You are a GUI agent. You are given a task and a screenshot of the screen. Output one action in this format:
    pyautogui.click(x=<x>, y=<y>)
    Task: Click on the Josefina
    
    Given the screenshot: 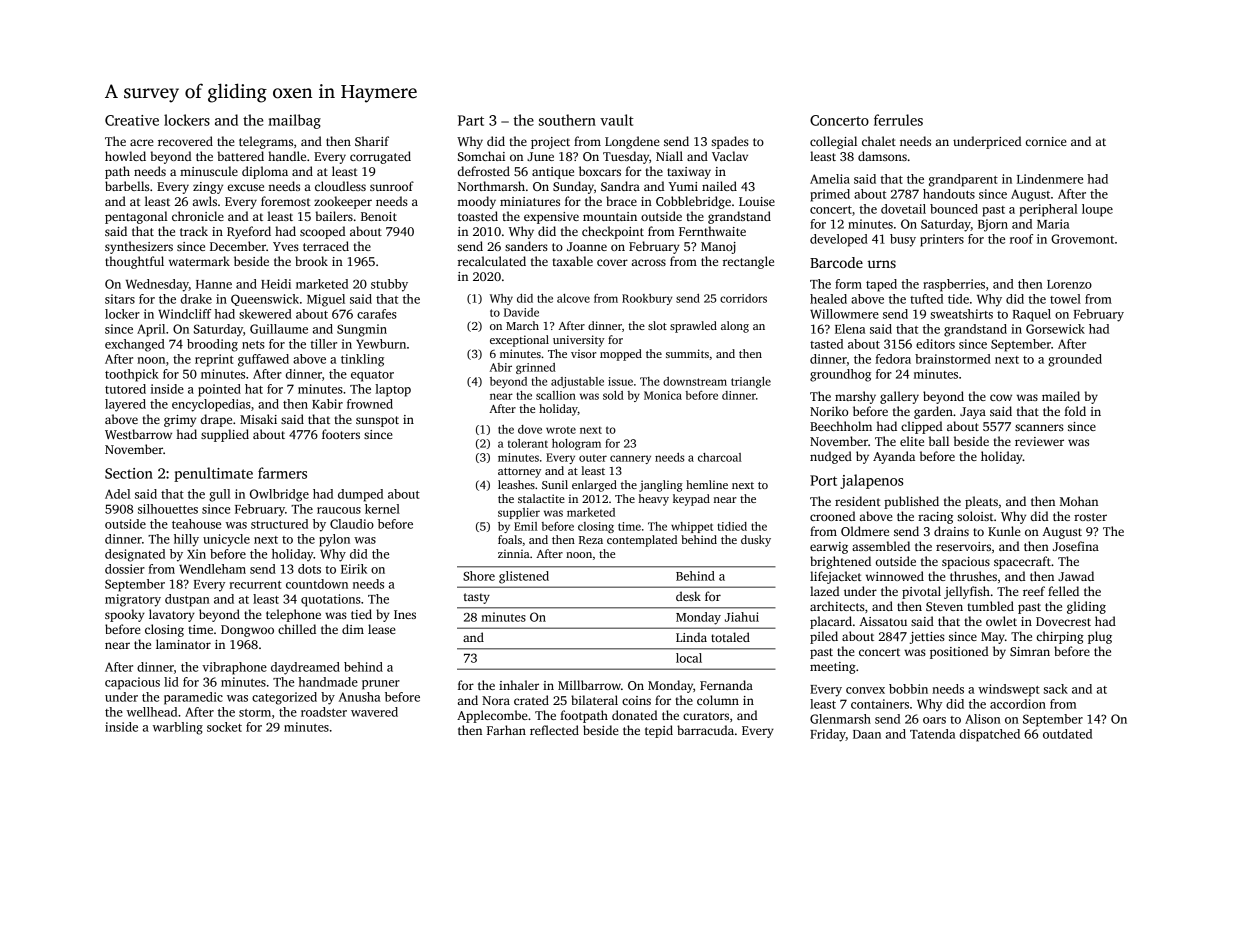 What is the action you would take?
    pyautogui.click(x=1076, y=546)
